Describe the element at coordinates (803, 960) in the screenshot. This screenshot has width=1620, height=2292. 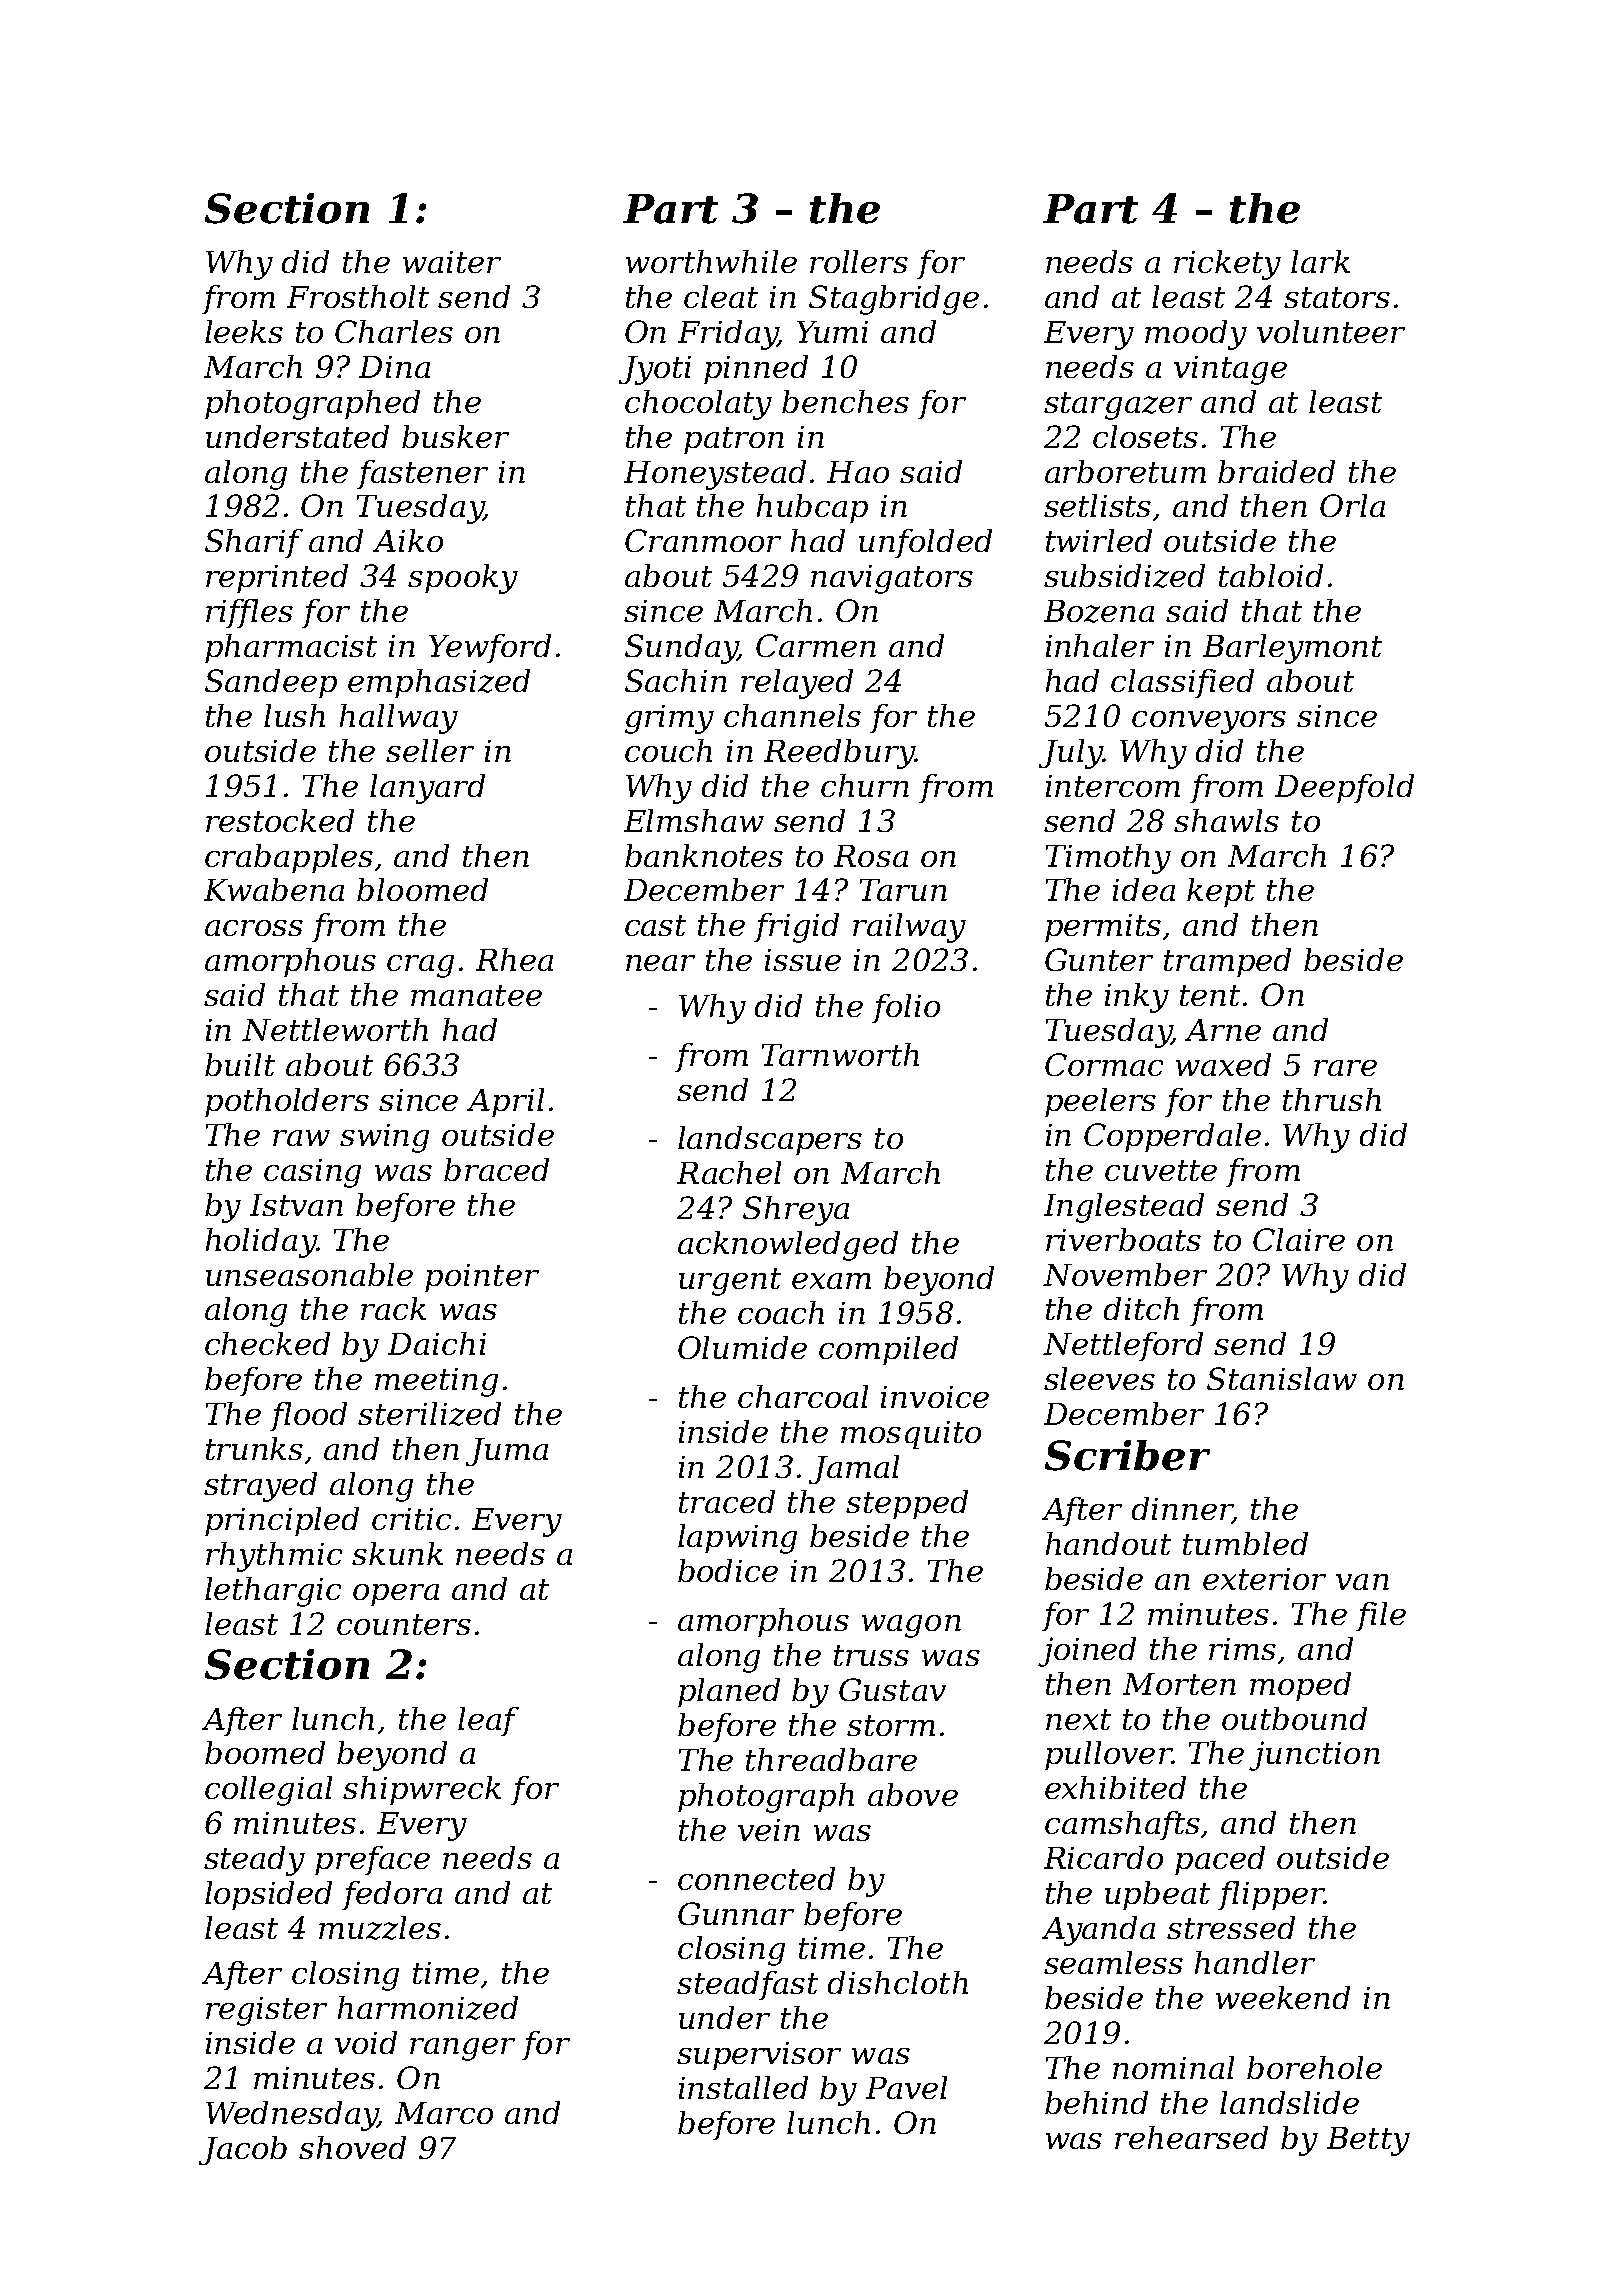
I see `issue` at that location.
